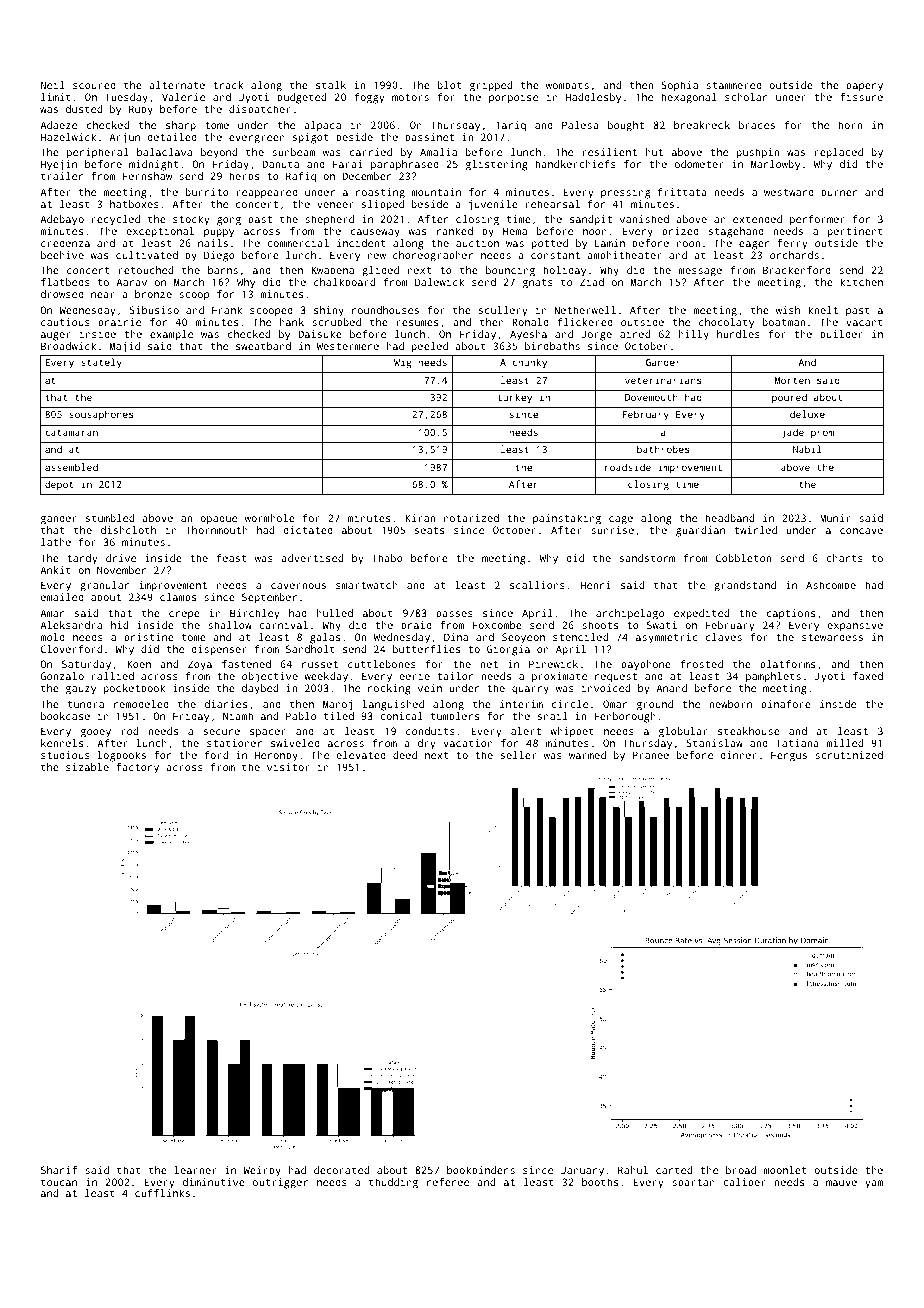  What do you see at coordinates (519, 755) in the screenshot?
I see `seller` at bounding box center [519, 755].
